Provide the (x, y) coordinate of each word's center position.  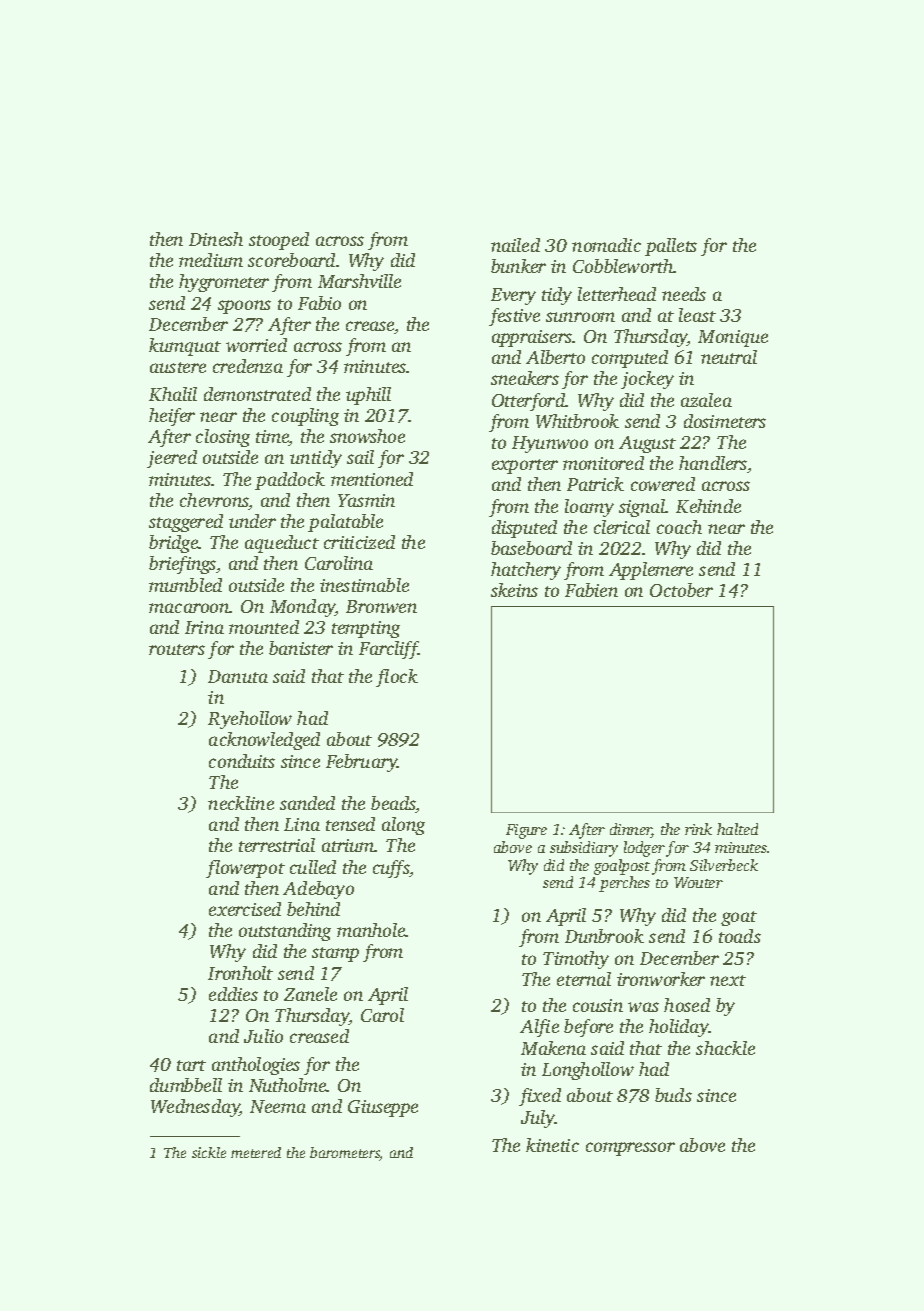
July (538, 1119)
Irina (204, 627)
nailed (515, 245)
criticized (359, 542)
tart (191, 1065)
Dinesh (216, 239)
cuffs (391, 869)
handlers (713, 463)
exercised (245, 909)
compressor (630, 1149)
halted (737, 829)
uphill (368, 396)
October (681, 590)
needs (684, 294)
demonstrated (257, 394)
